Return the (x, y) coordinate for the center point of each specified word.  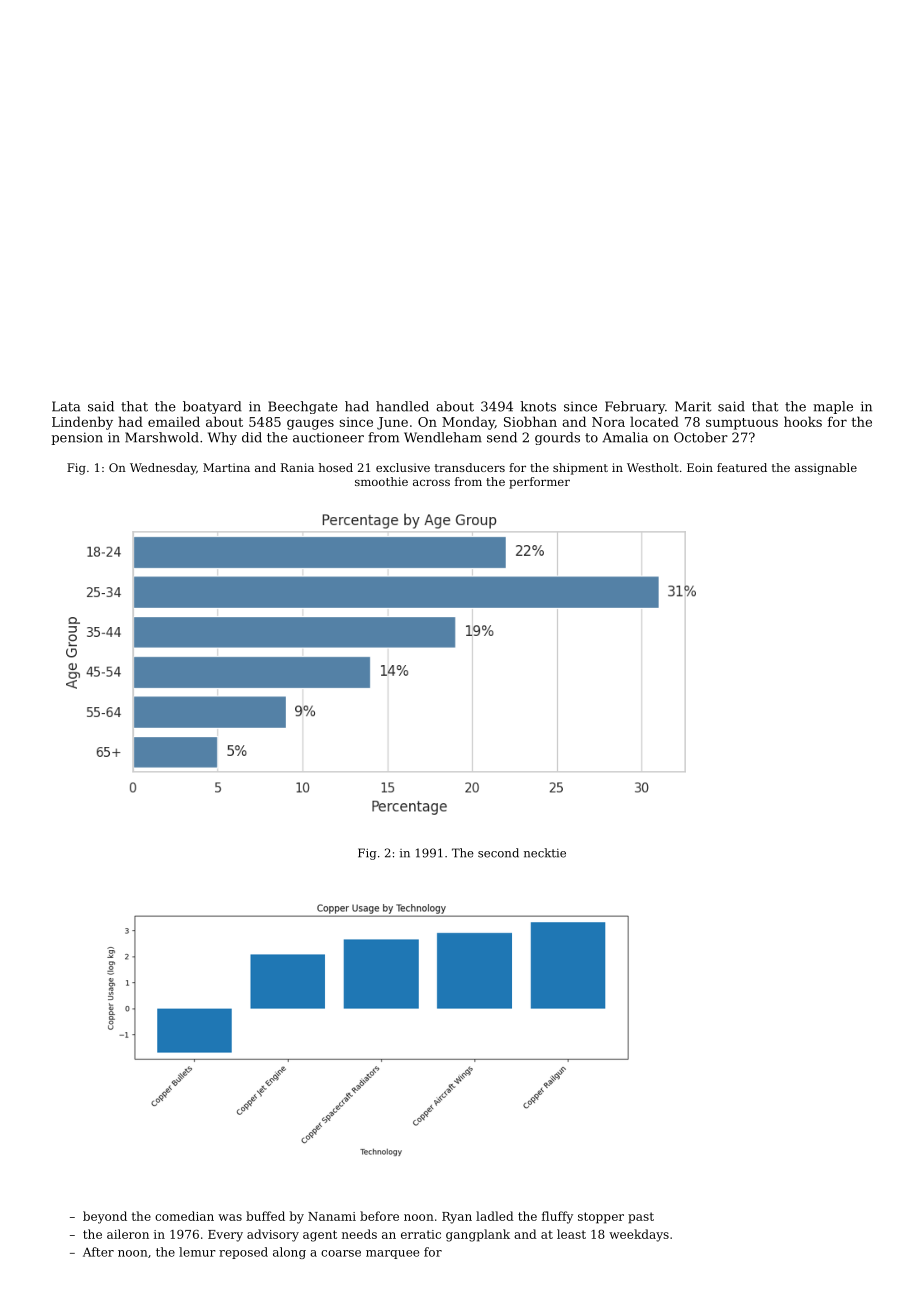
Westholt (653, 467)
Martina (226, 467)
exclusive (403, 467)
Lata (66, 406)
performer (539, 483)
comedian (184, 1216)
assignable (826, 469)
